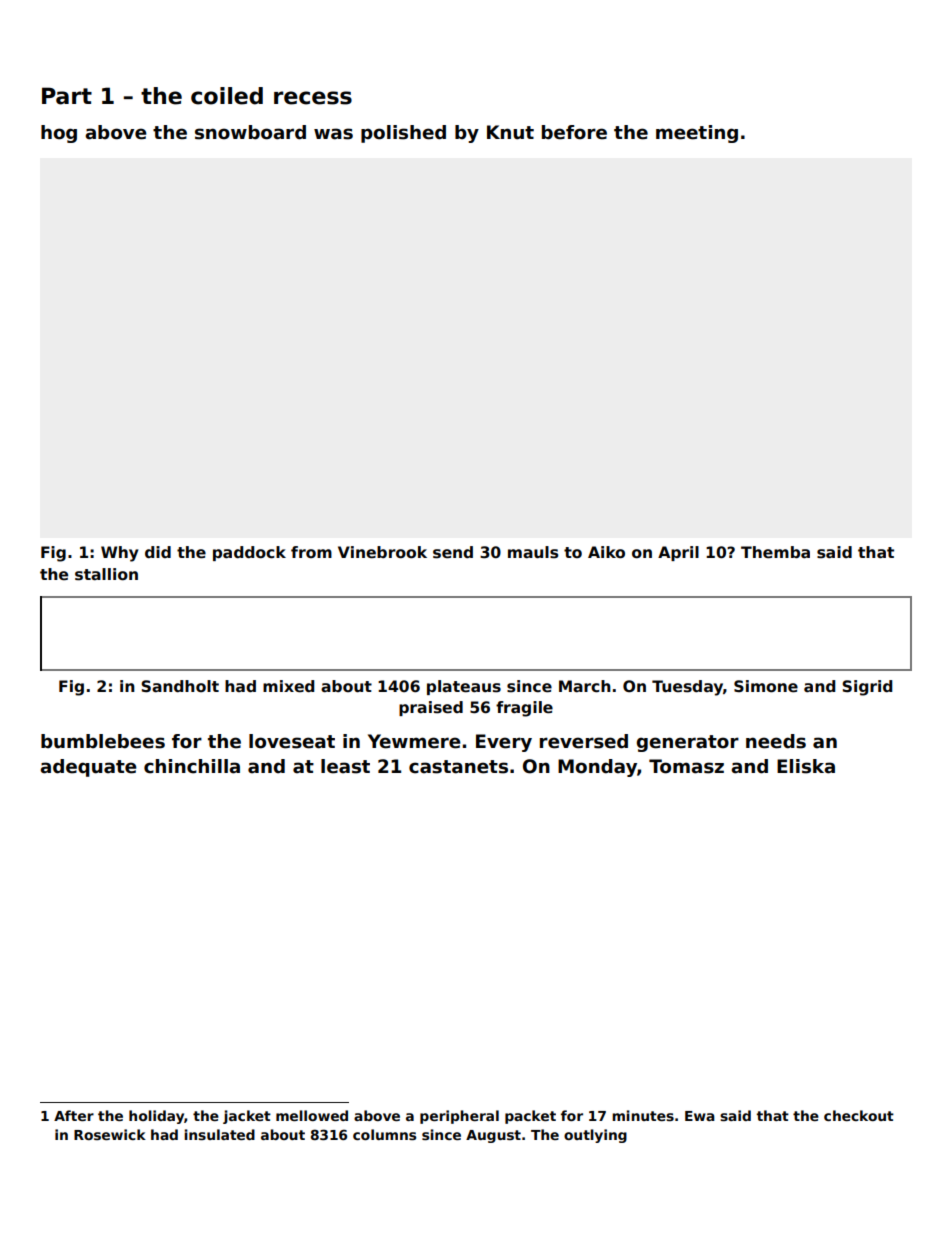 This image has height=1233, width=952. Describe the element at coordinates (192, 766) in the image. I see `chinchilla` at that location.
